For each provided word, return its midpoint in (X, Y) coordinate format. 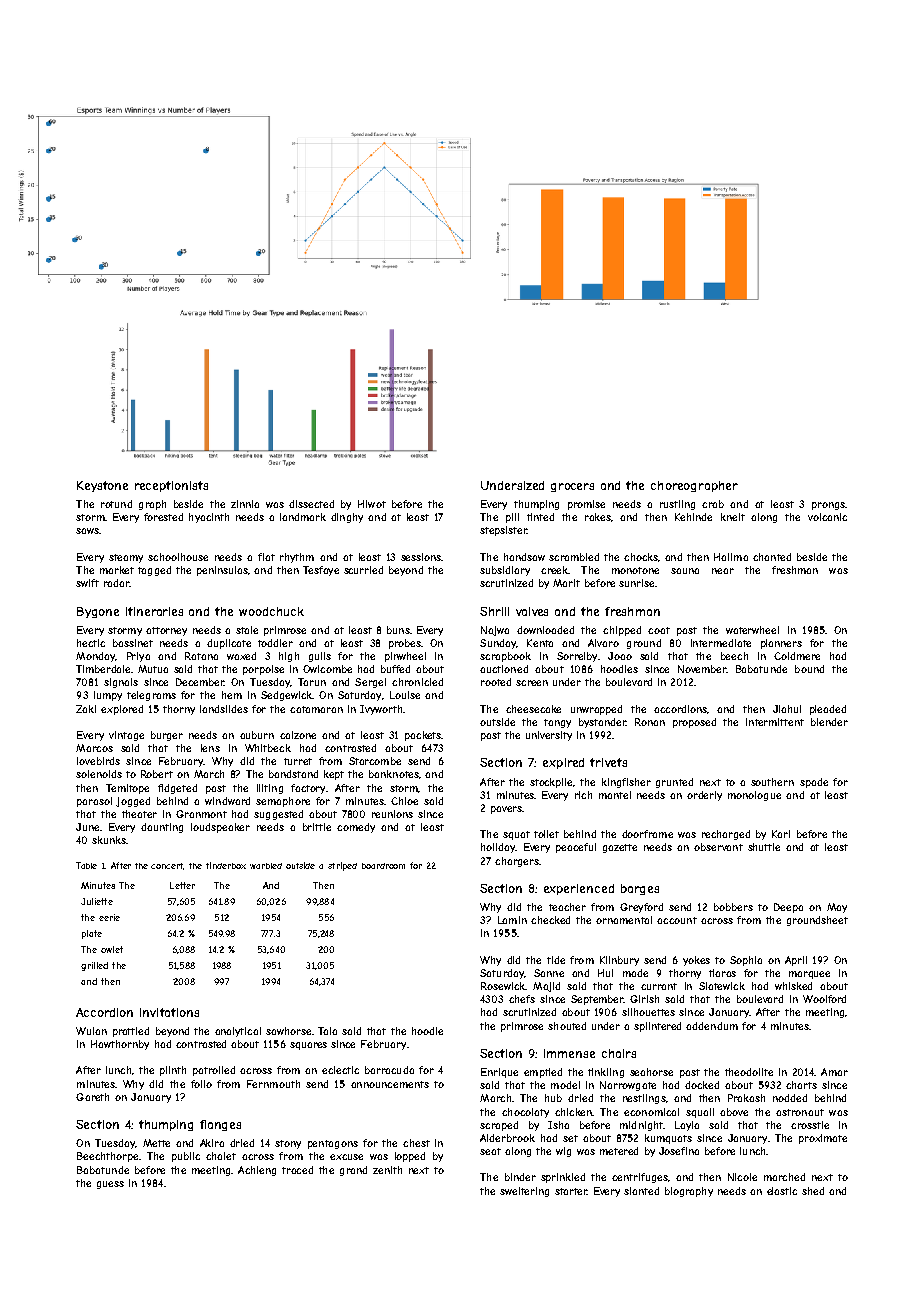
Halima (731, 557)
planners (781, 644)
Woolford (824, 999)
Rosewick (503, 986)
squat (516, 835)
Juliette (97, 901)
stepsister (503, 531)
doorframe (647, 834)
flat (266, 557)
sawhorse (288, 1031)
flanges (220, 1125)
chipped (622, 631)
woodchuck (271, 611)
